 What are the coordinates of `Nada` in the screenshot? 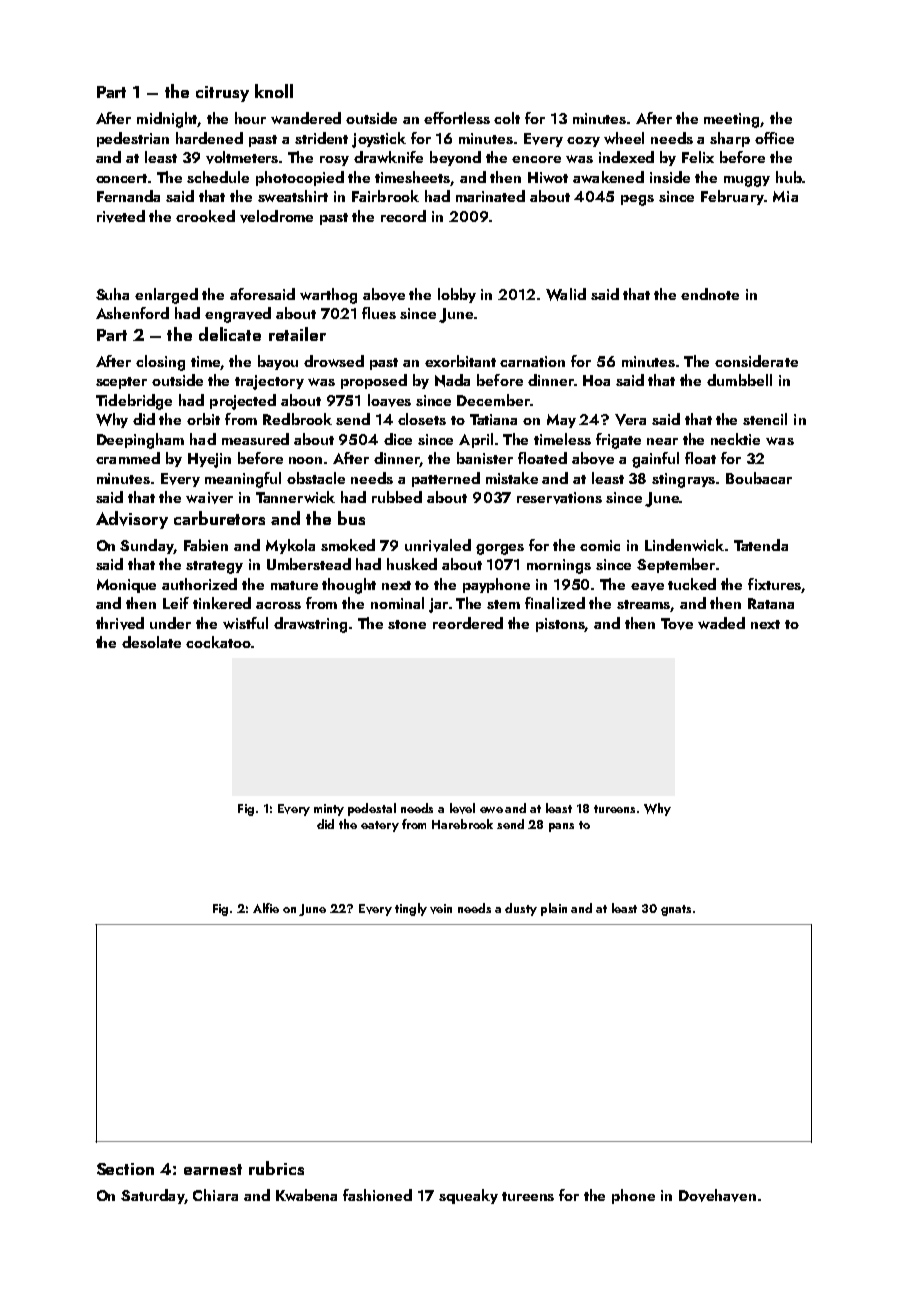 It's located at (452, 380).
